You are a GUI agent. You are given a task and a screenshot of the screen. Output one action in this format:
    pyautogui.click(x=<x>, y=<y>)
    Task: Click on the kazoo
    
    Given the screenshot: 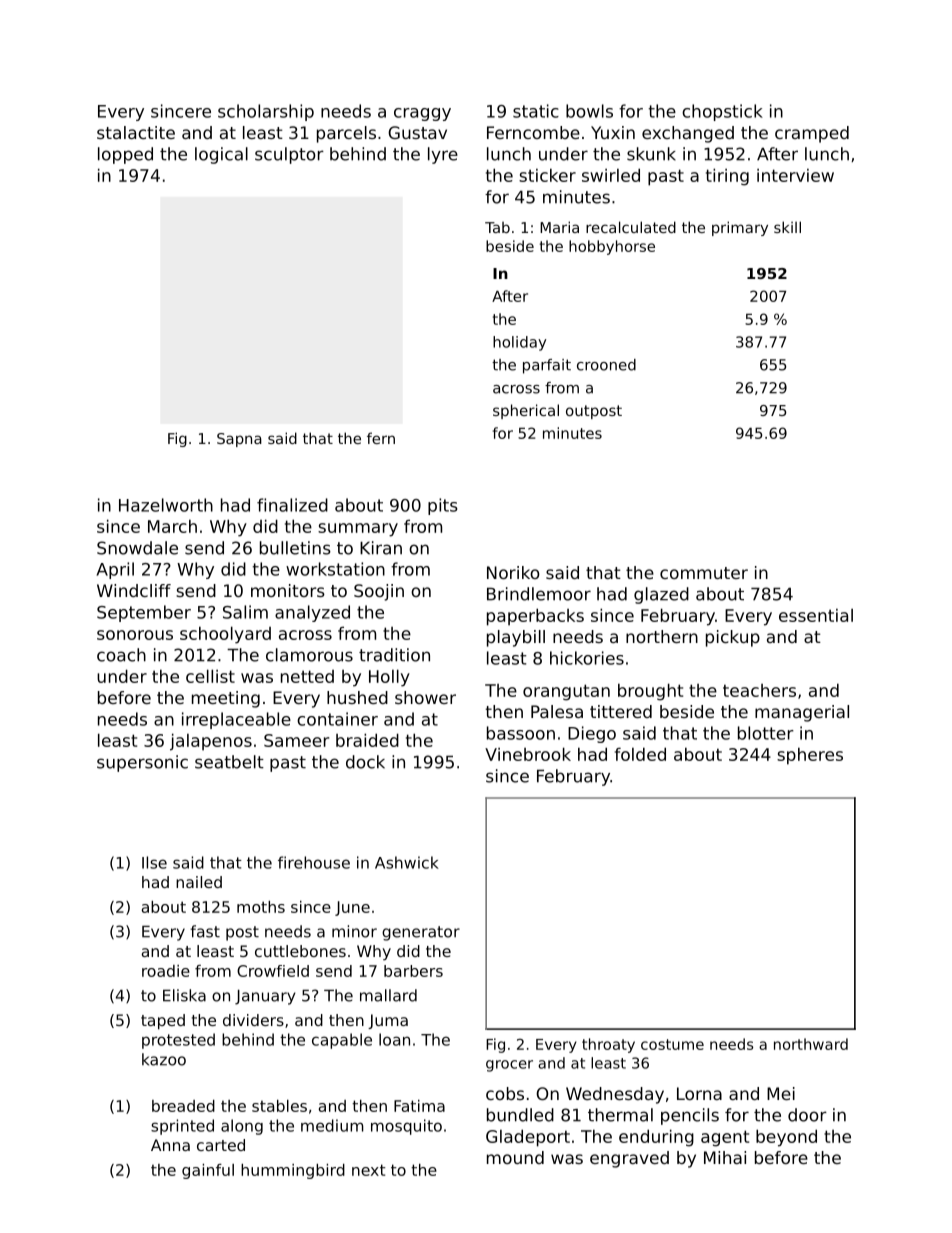 What is the action you would take?
    pyautogui.click(x=164, y=1059)
